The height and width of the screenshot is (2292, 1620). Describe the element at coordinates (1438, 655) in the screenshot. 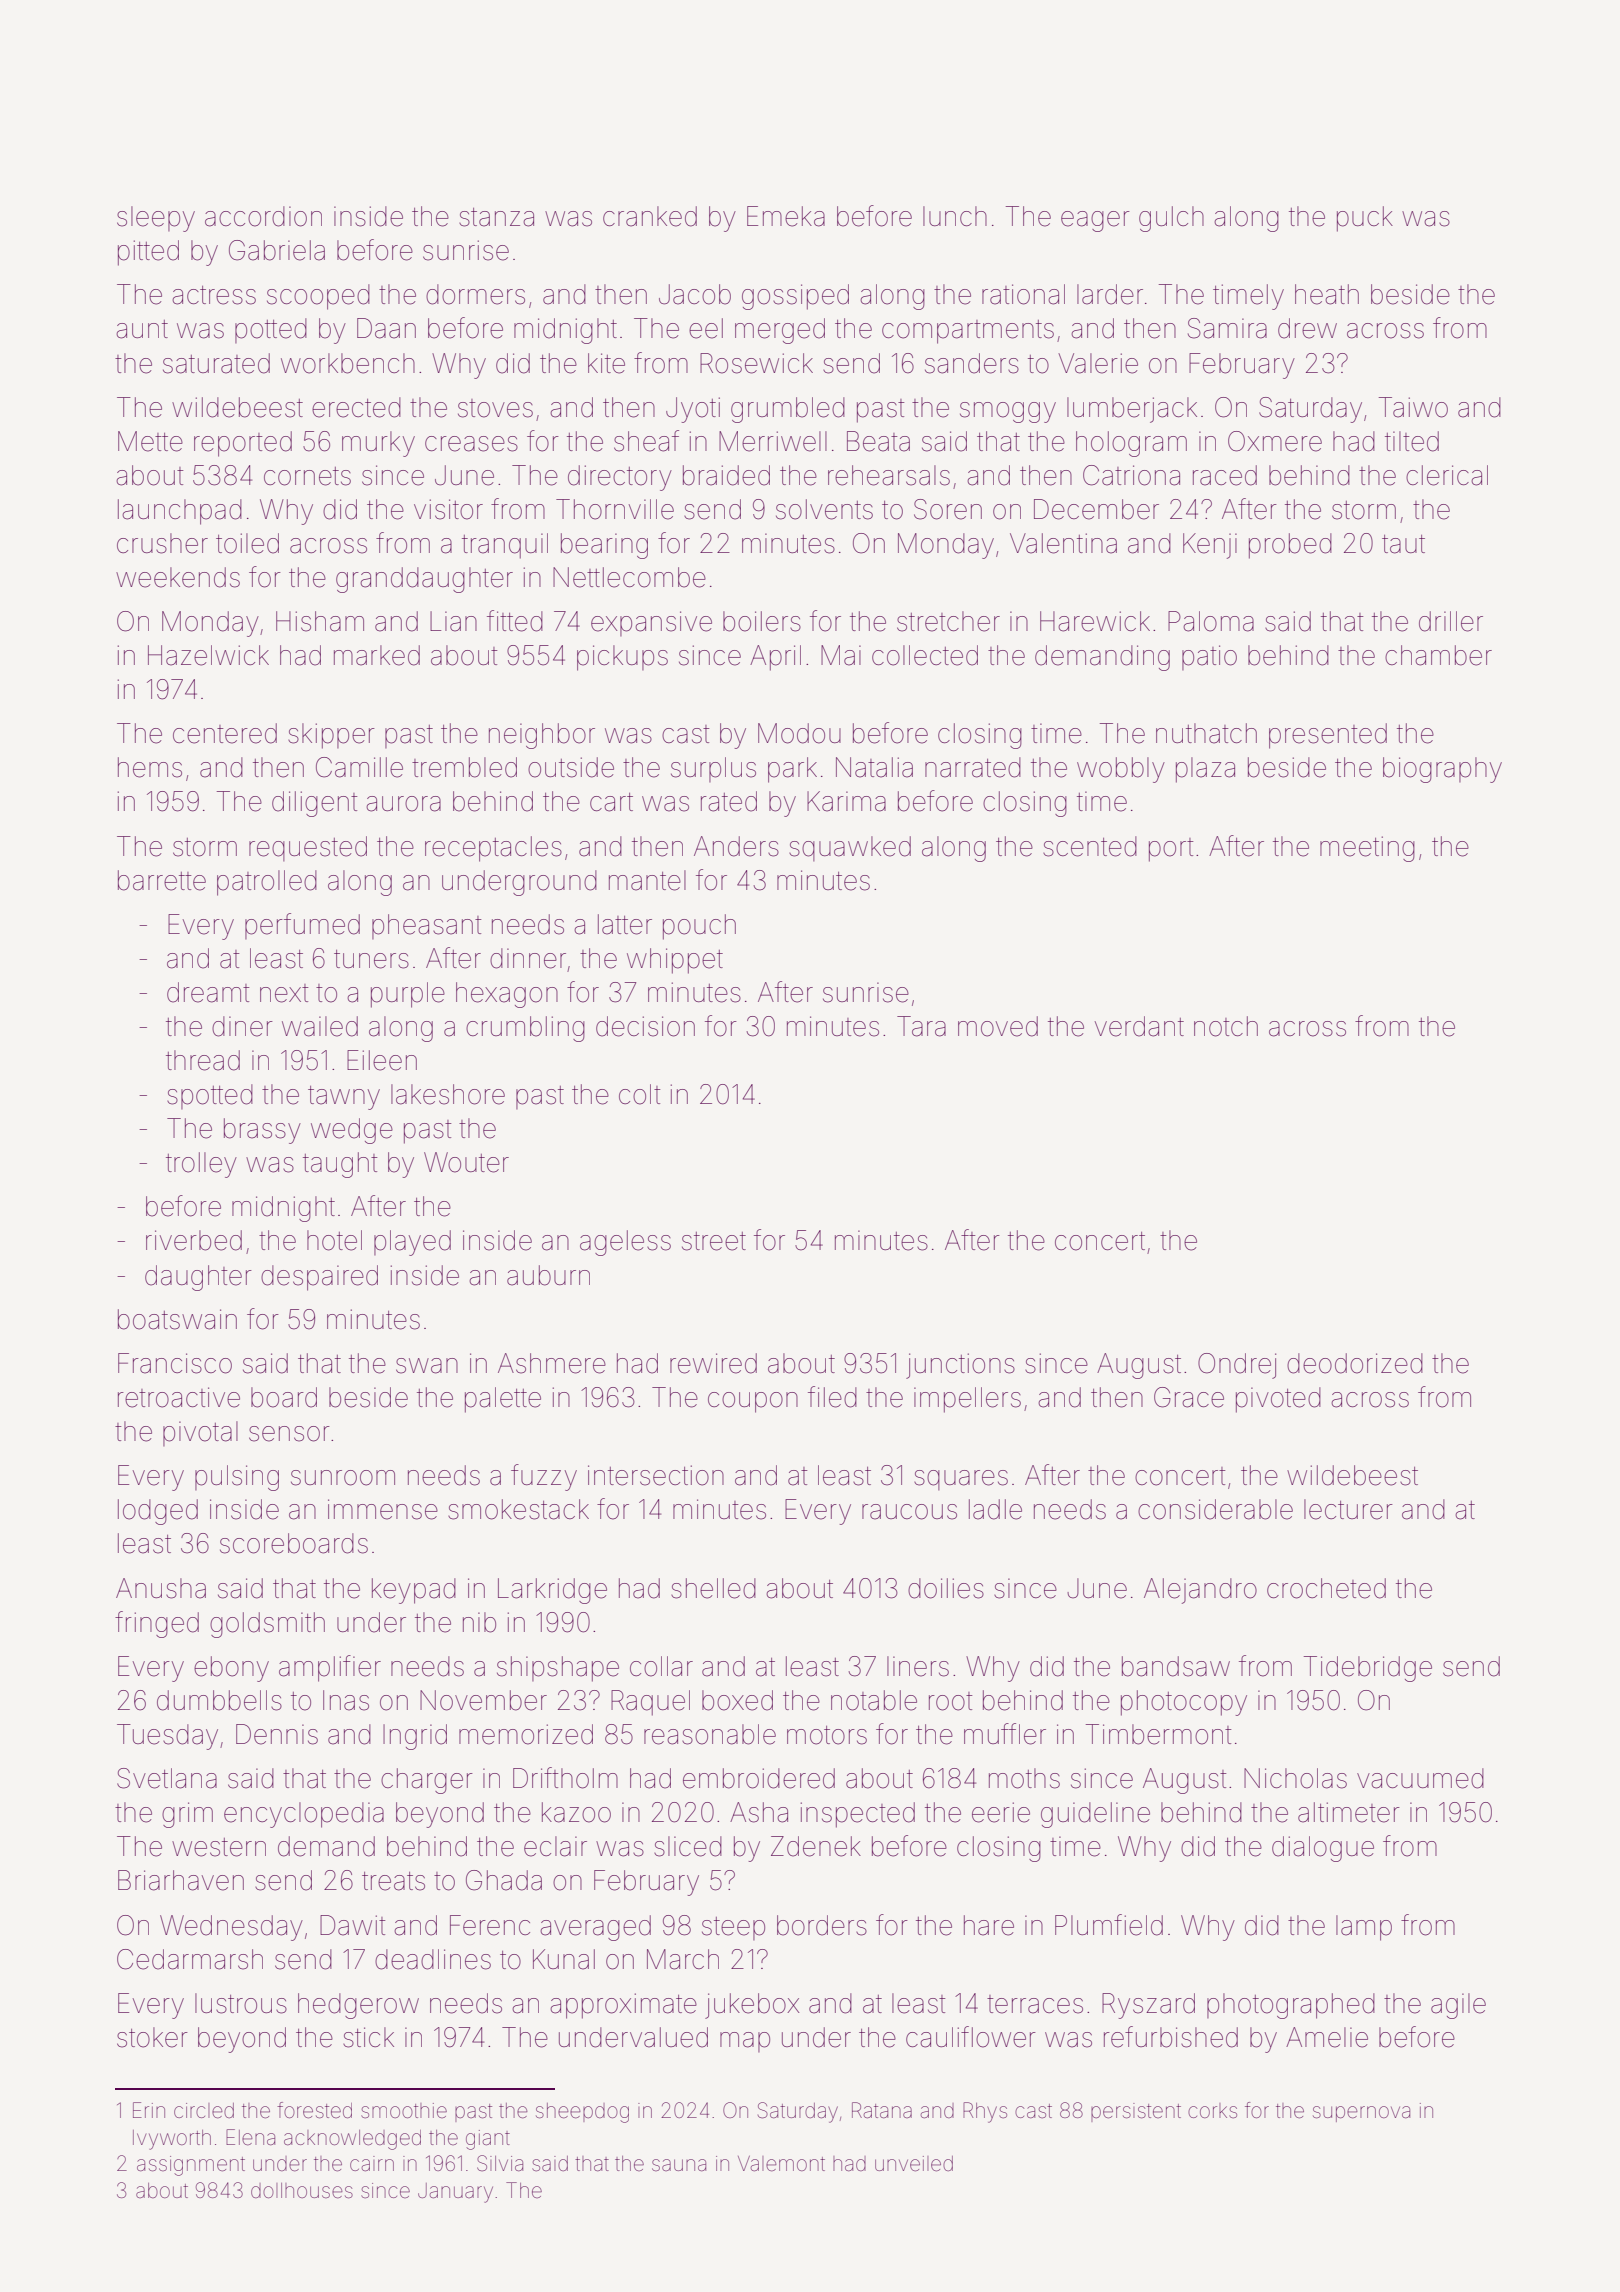

I see `chamber` at that location.
